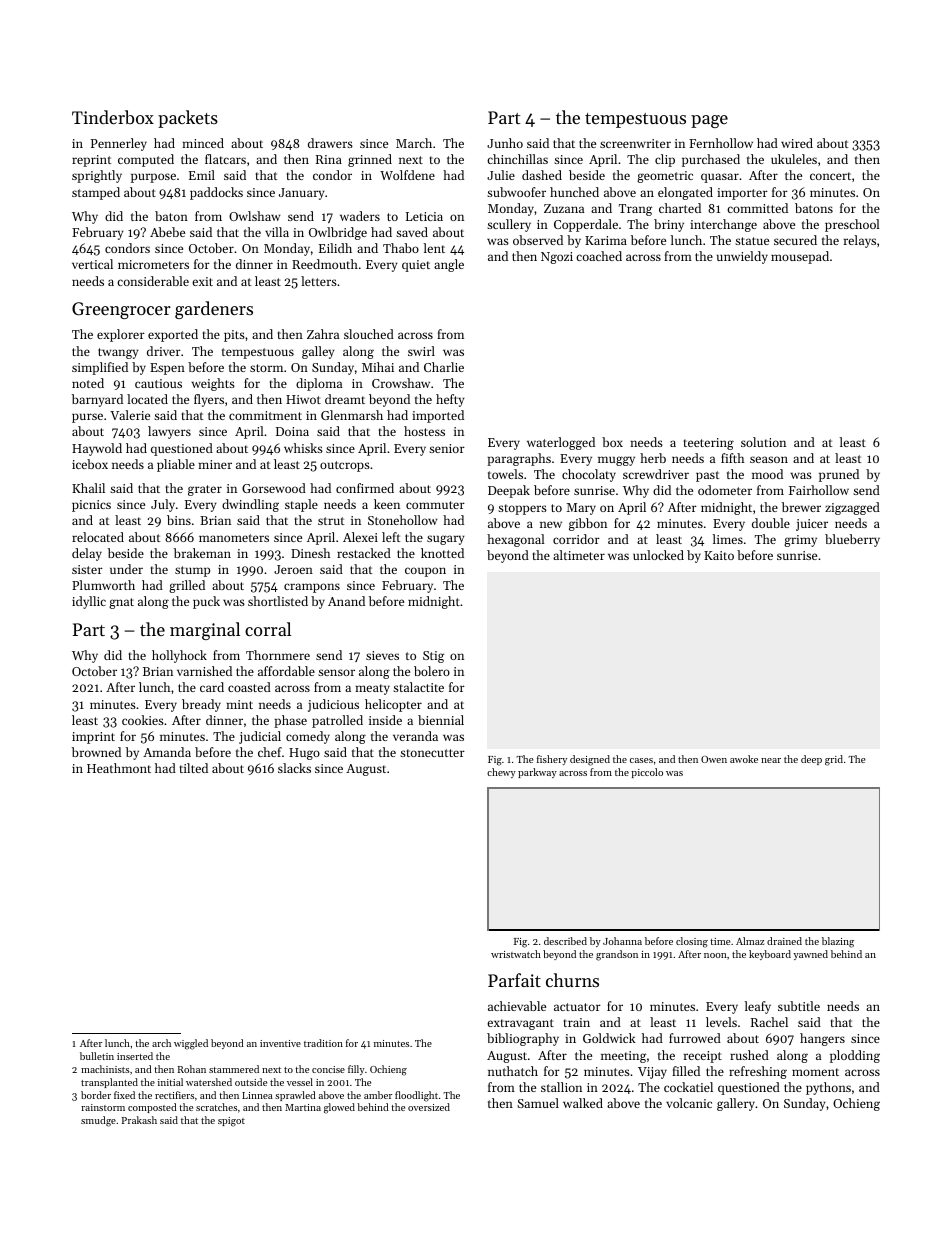  I want to click on Owen, so click(714, 759).
